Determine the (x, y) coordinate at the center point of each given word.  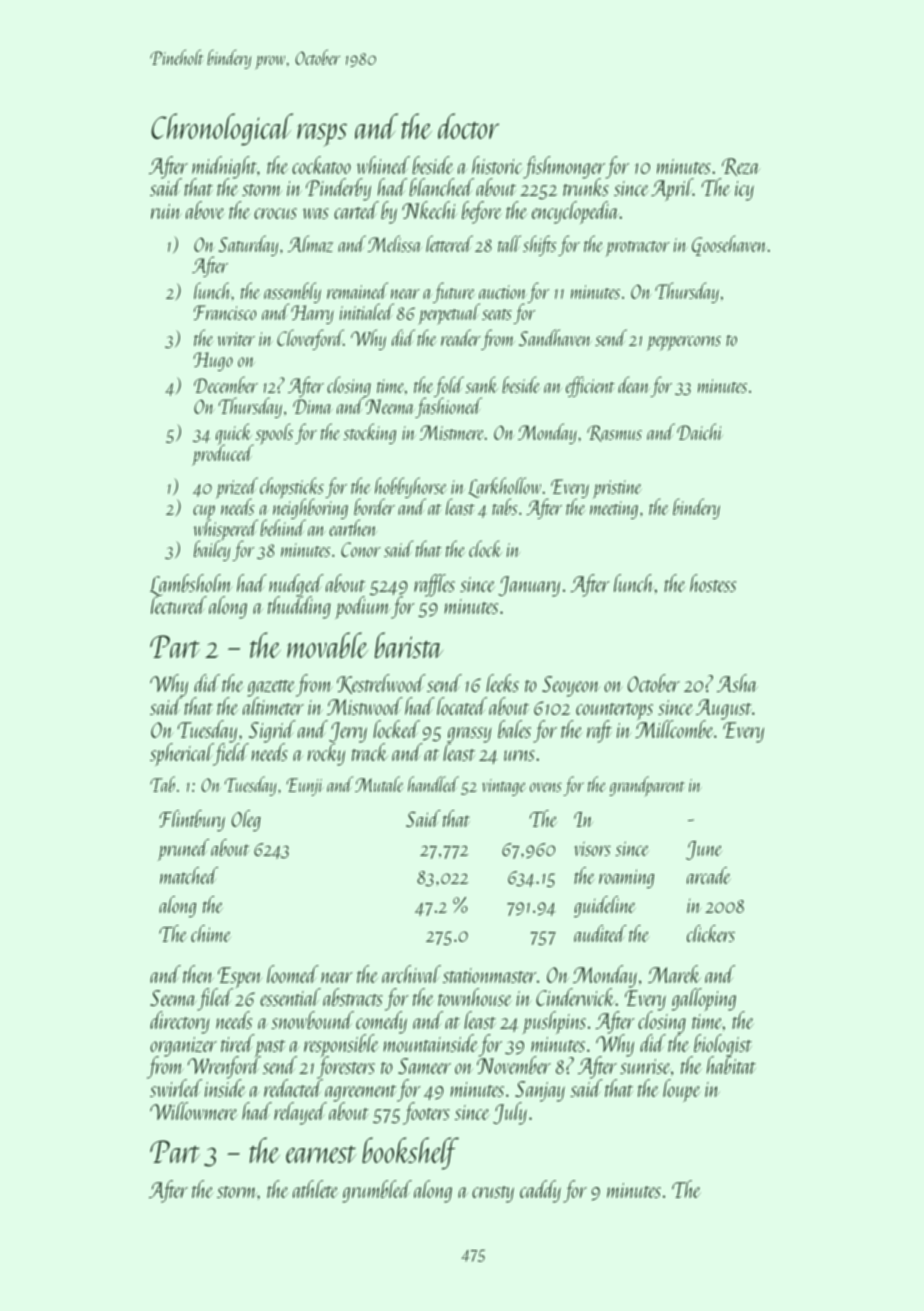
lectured (178, 605)
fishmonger (564, 167)
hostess (713, 583)
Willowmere (194, 1111)
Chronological (222, 129)
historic (497, 165)
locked (396, 729)
